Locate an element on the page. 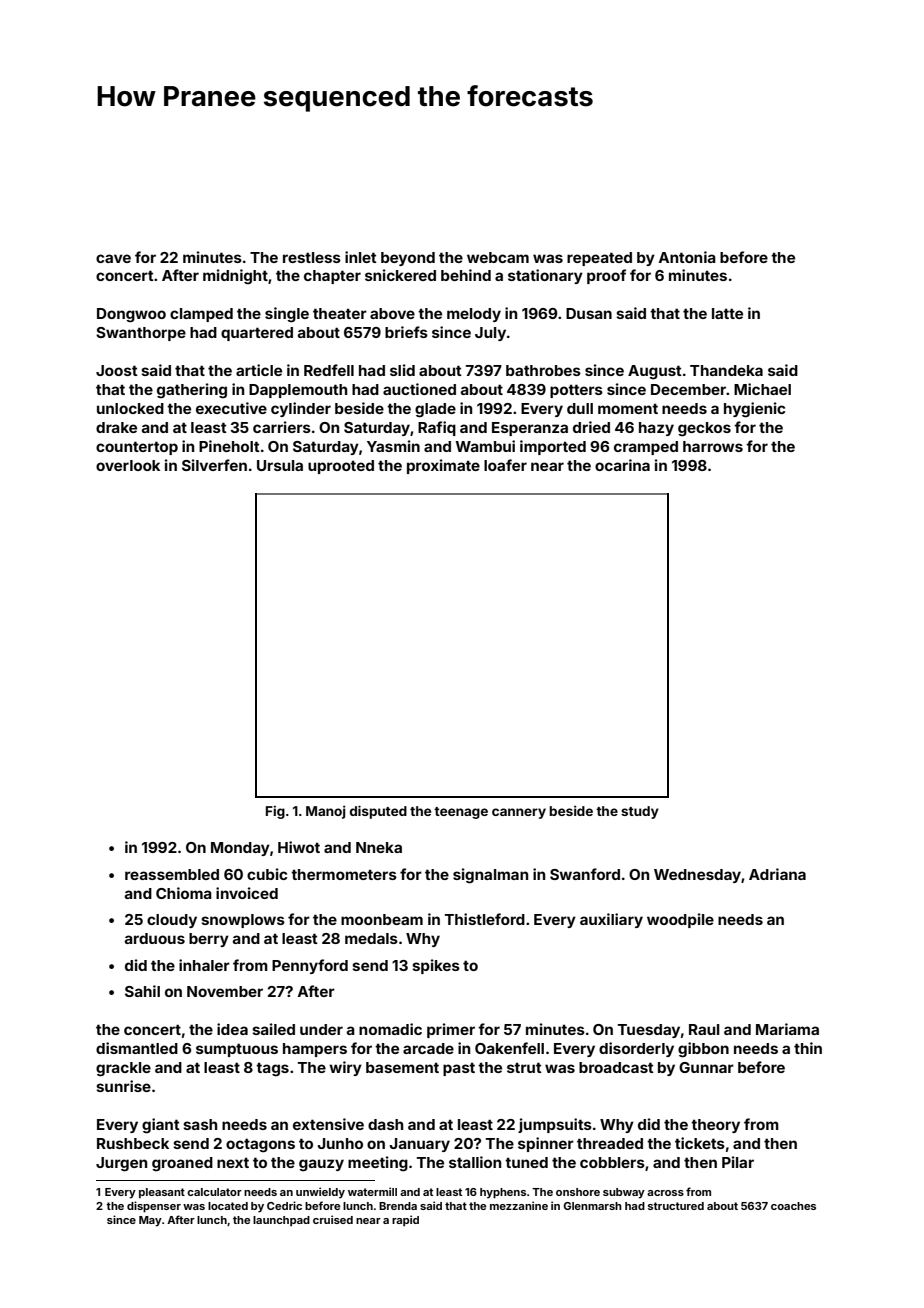 This document has height=1308, width=924. Monday is located at coordinates (240, 849).
